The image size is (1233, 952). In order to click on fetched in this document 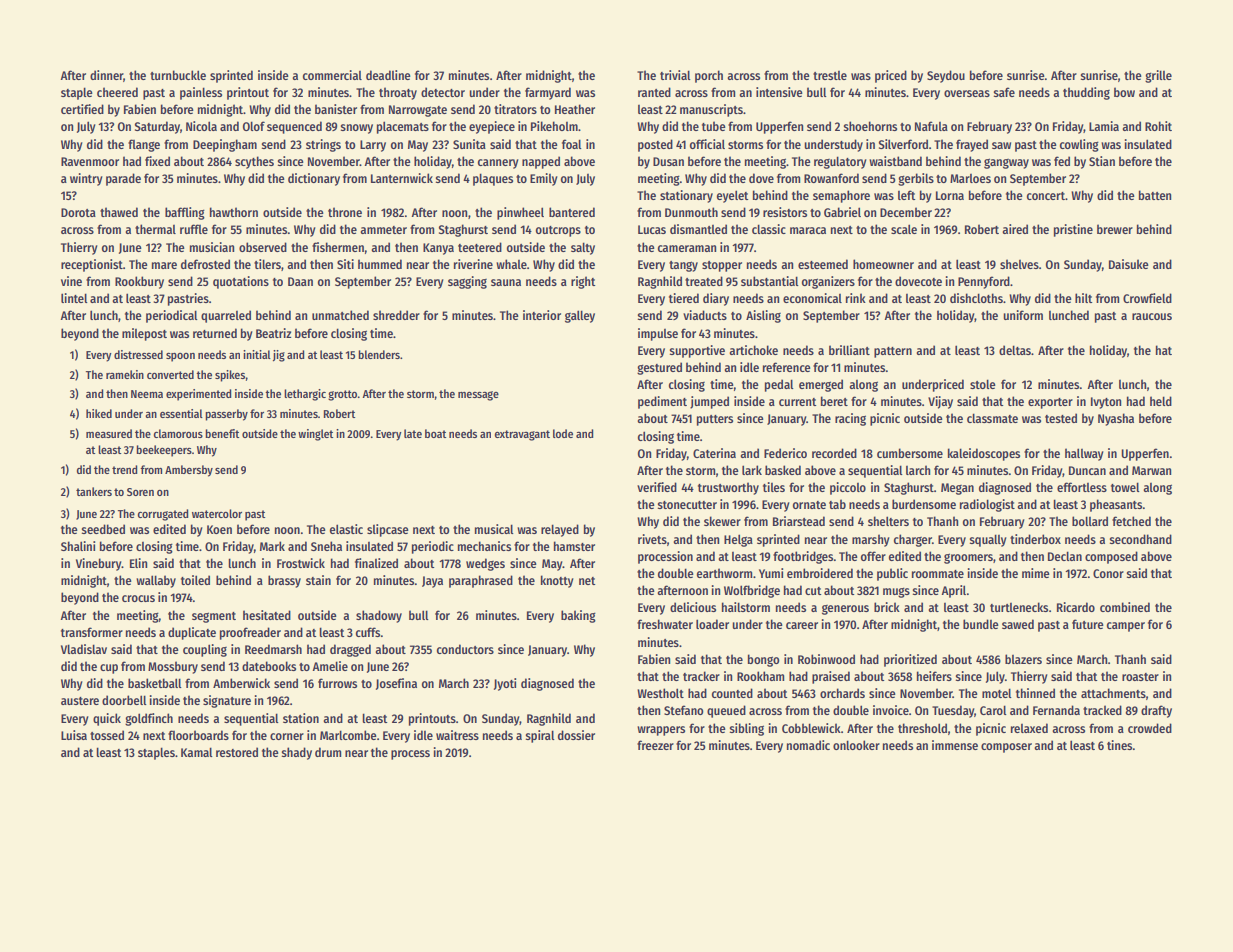, I will do `click(1131, 521)`.
